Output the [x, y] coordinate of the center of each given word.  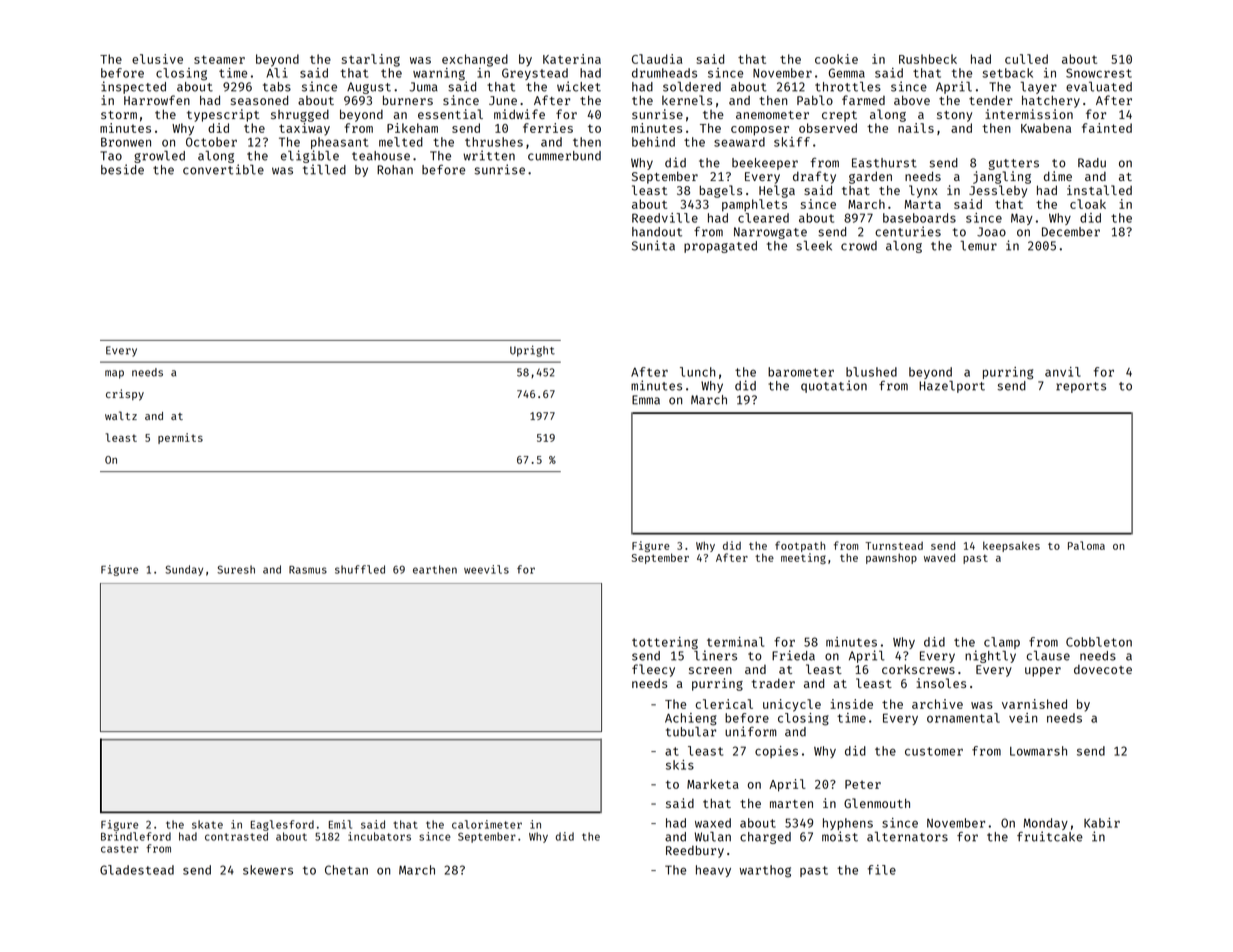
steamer [219, 59]
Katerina [572, 59]
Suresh [236, 569]
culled [1026, 59]
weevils [486, 569]
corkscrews [918, 669]
